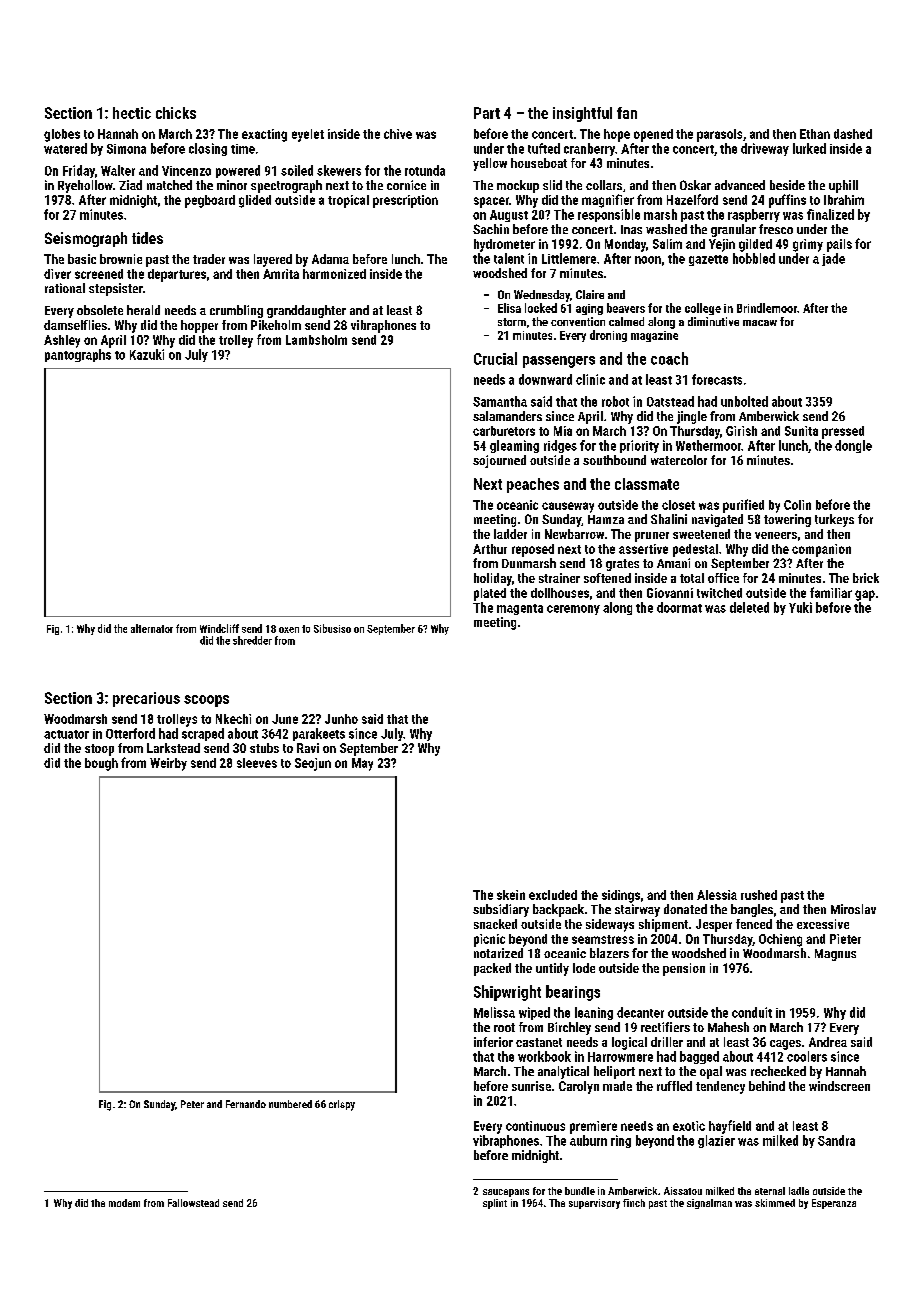  I want to click on driller, so click(667, 1042).
